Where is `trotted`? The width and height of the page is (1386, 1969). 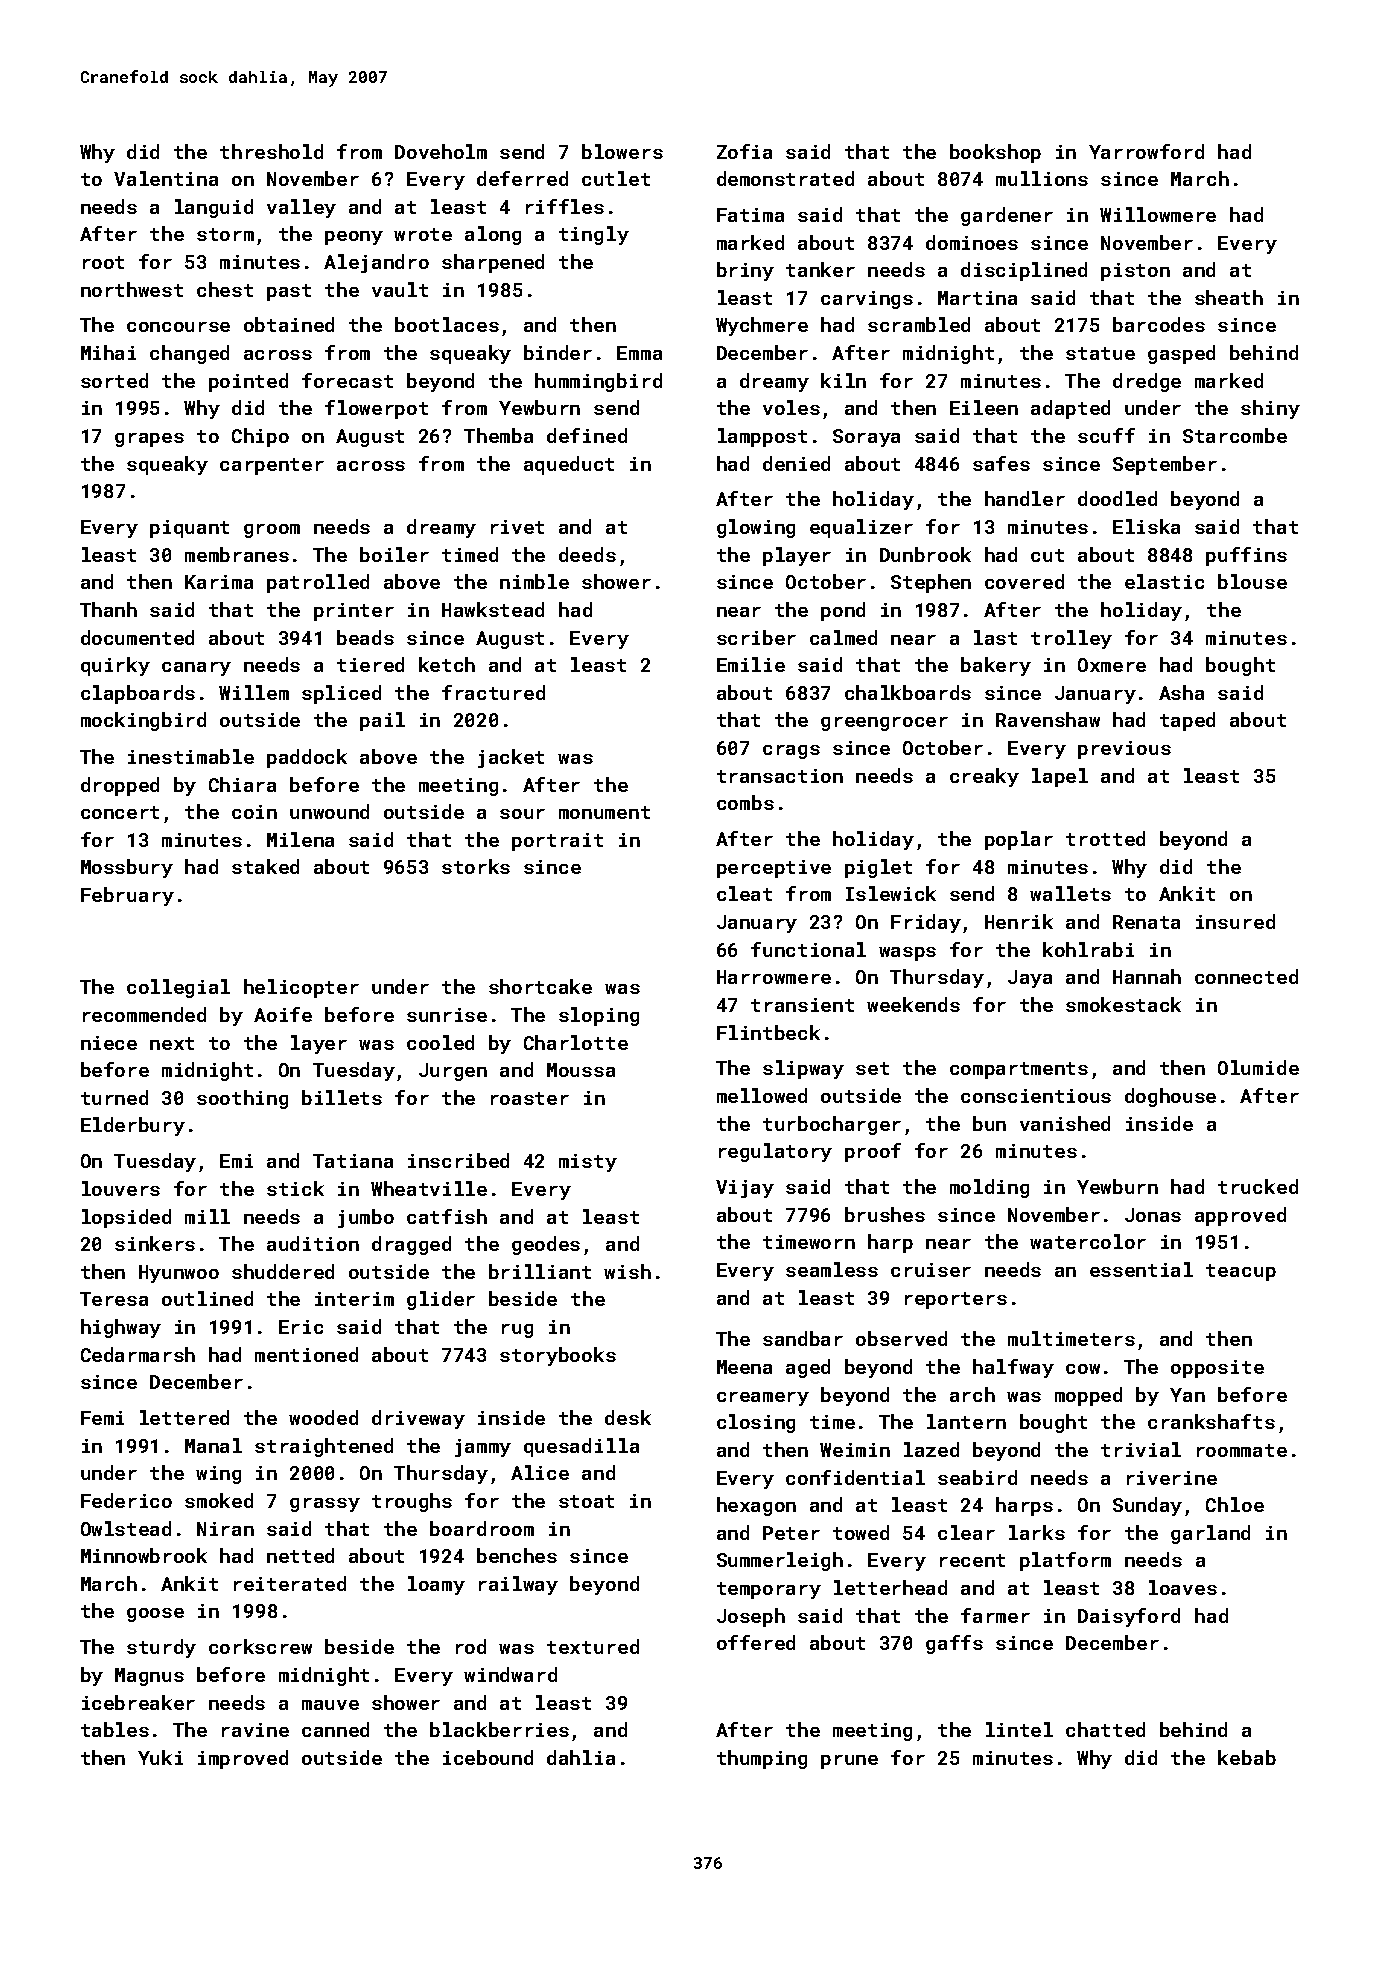 trotted is located at coordinates (1105, 838).
